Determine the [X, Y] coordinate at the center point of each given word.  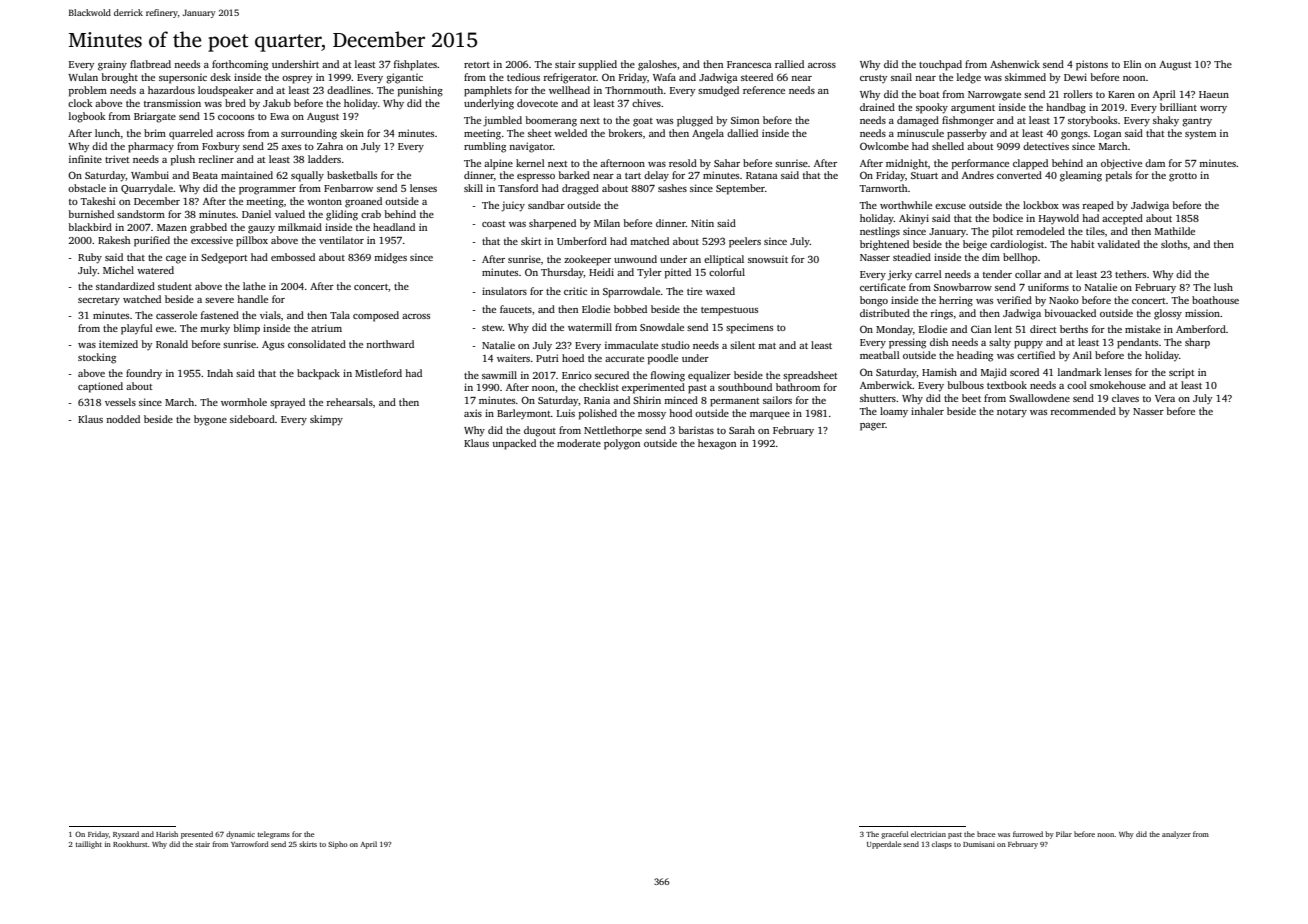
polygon [622, 444]
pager [872, 427]
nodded [123, 419]
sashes [672, 188]
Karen [1121, 94]
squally [307, 176]
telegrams [273, 835]
